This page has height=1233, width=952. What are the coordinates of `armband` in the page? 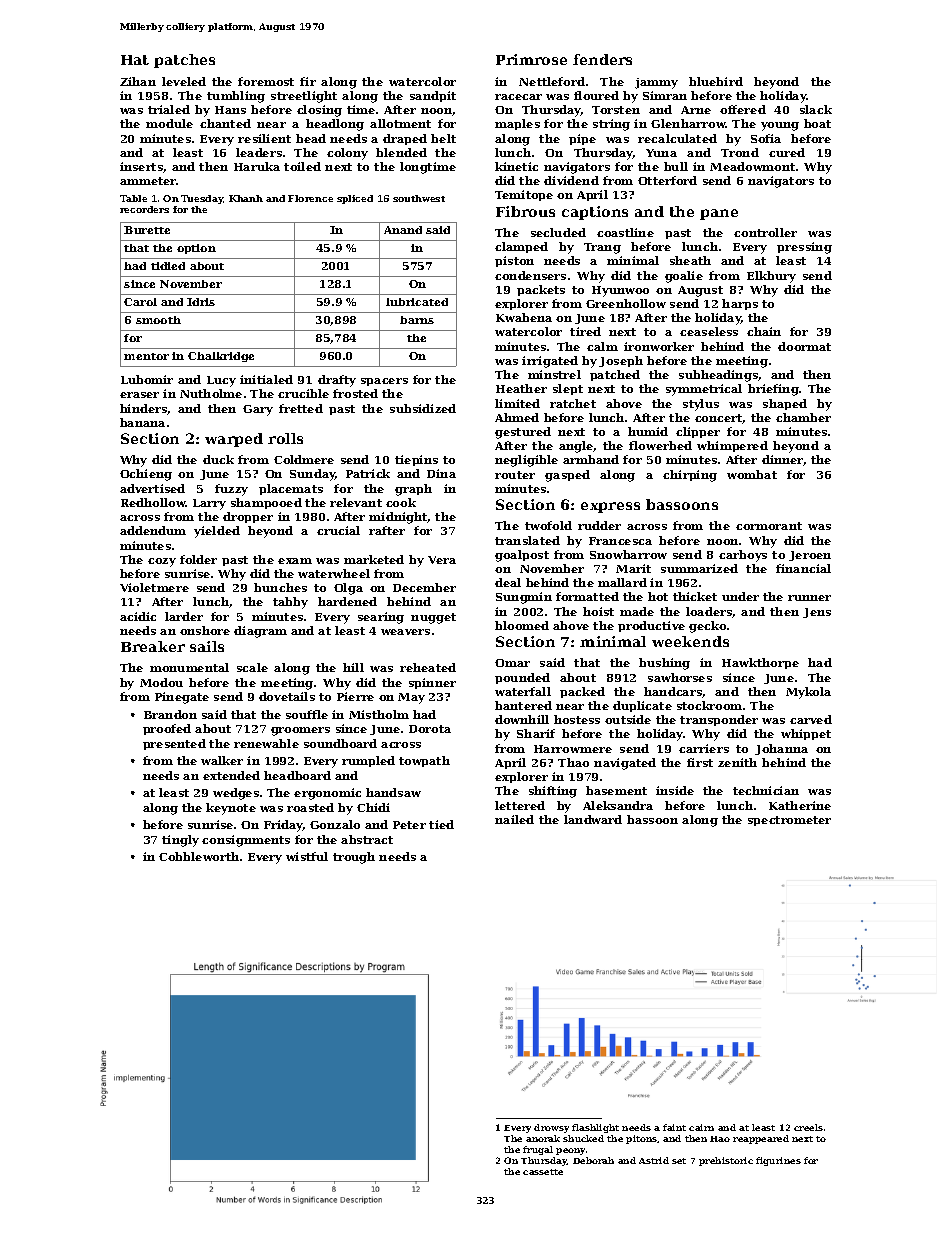 It's located at (591, 459).
